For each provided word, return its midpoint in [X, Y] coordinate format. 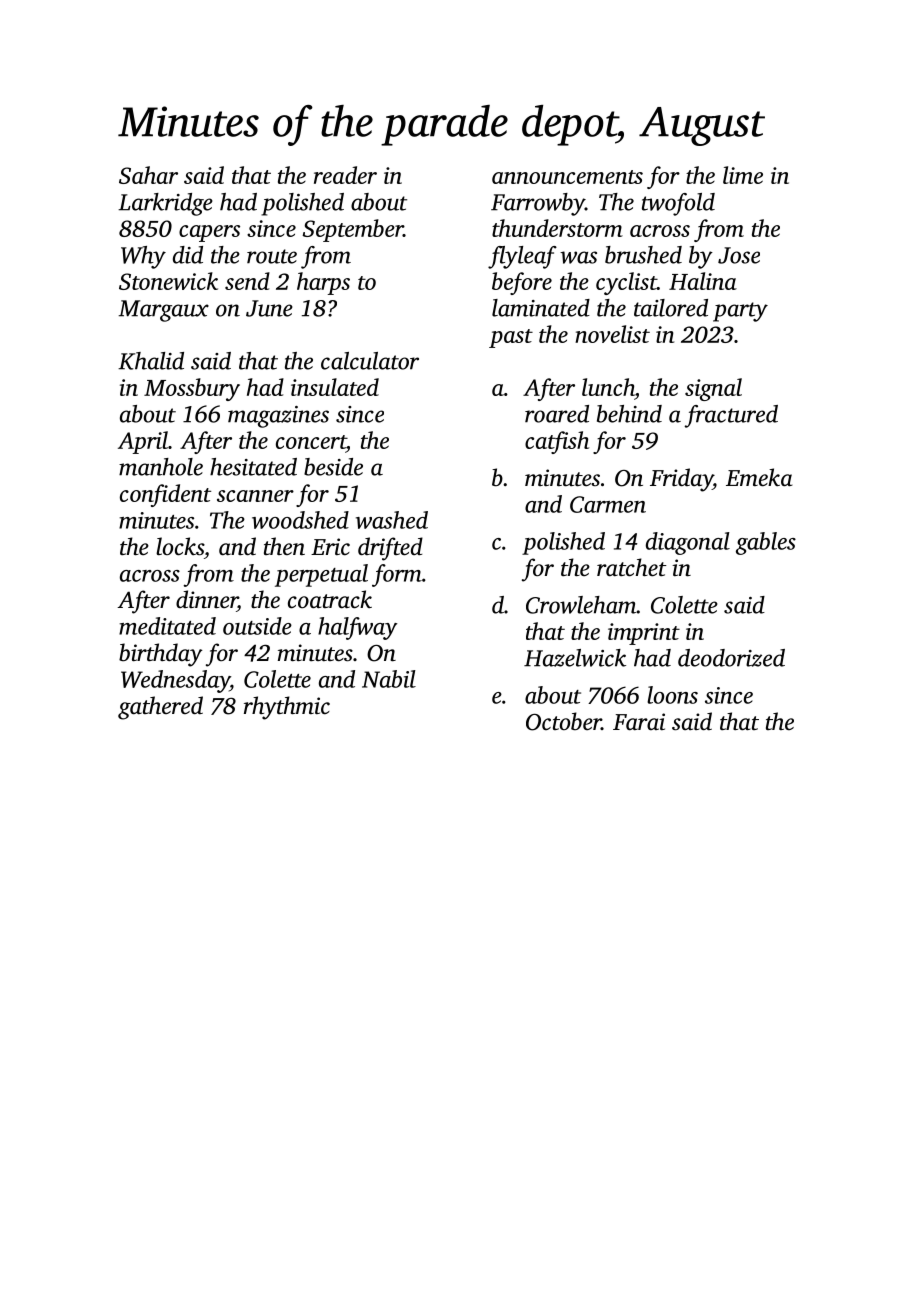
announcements [567, 177]
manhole [161, 467]
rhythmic [287, 708]
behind [629, 414]
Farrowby [538, 204]
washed [392, 520]
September [352, 230]
